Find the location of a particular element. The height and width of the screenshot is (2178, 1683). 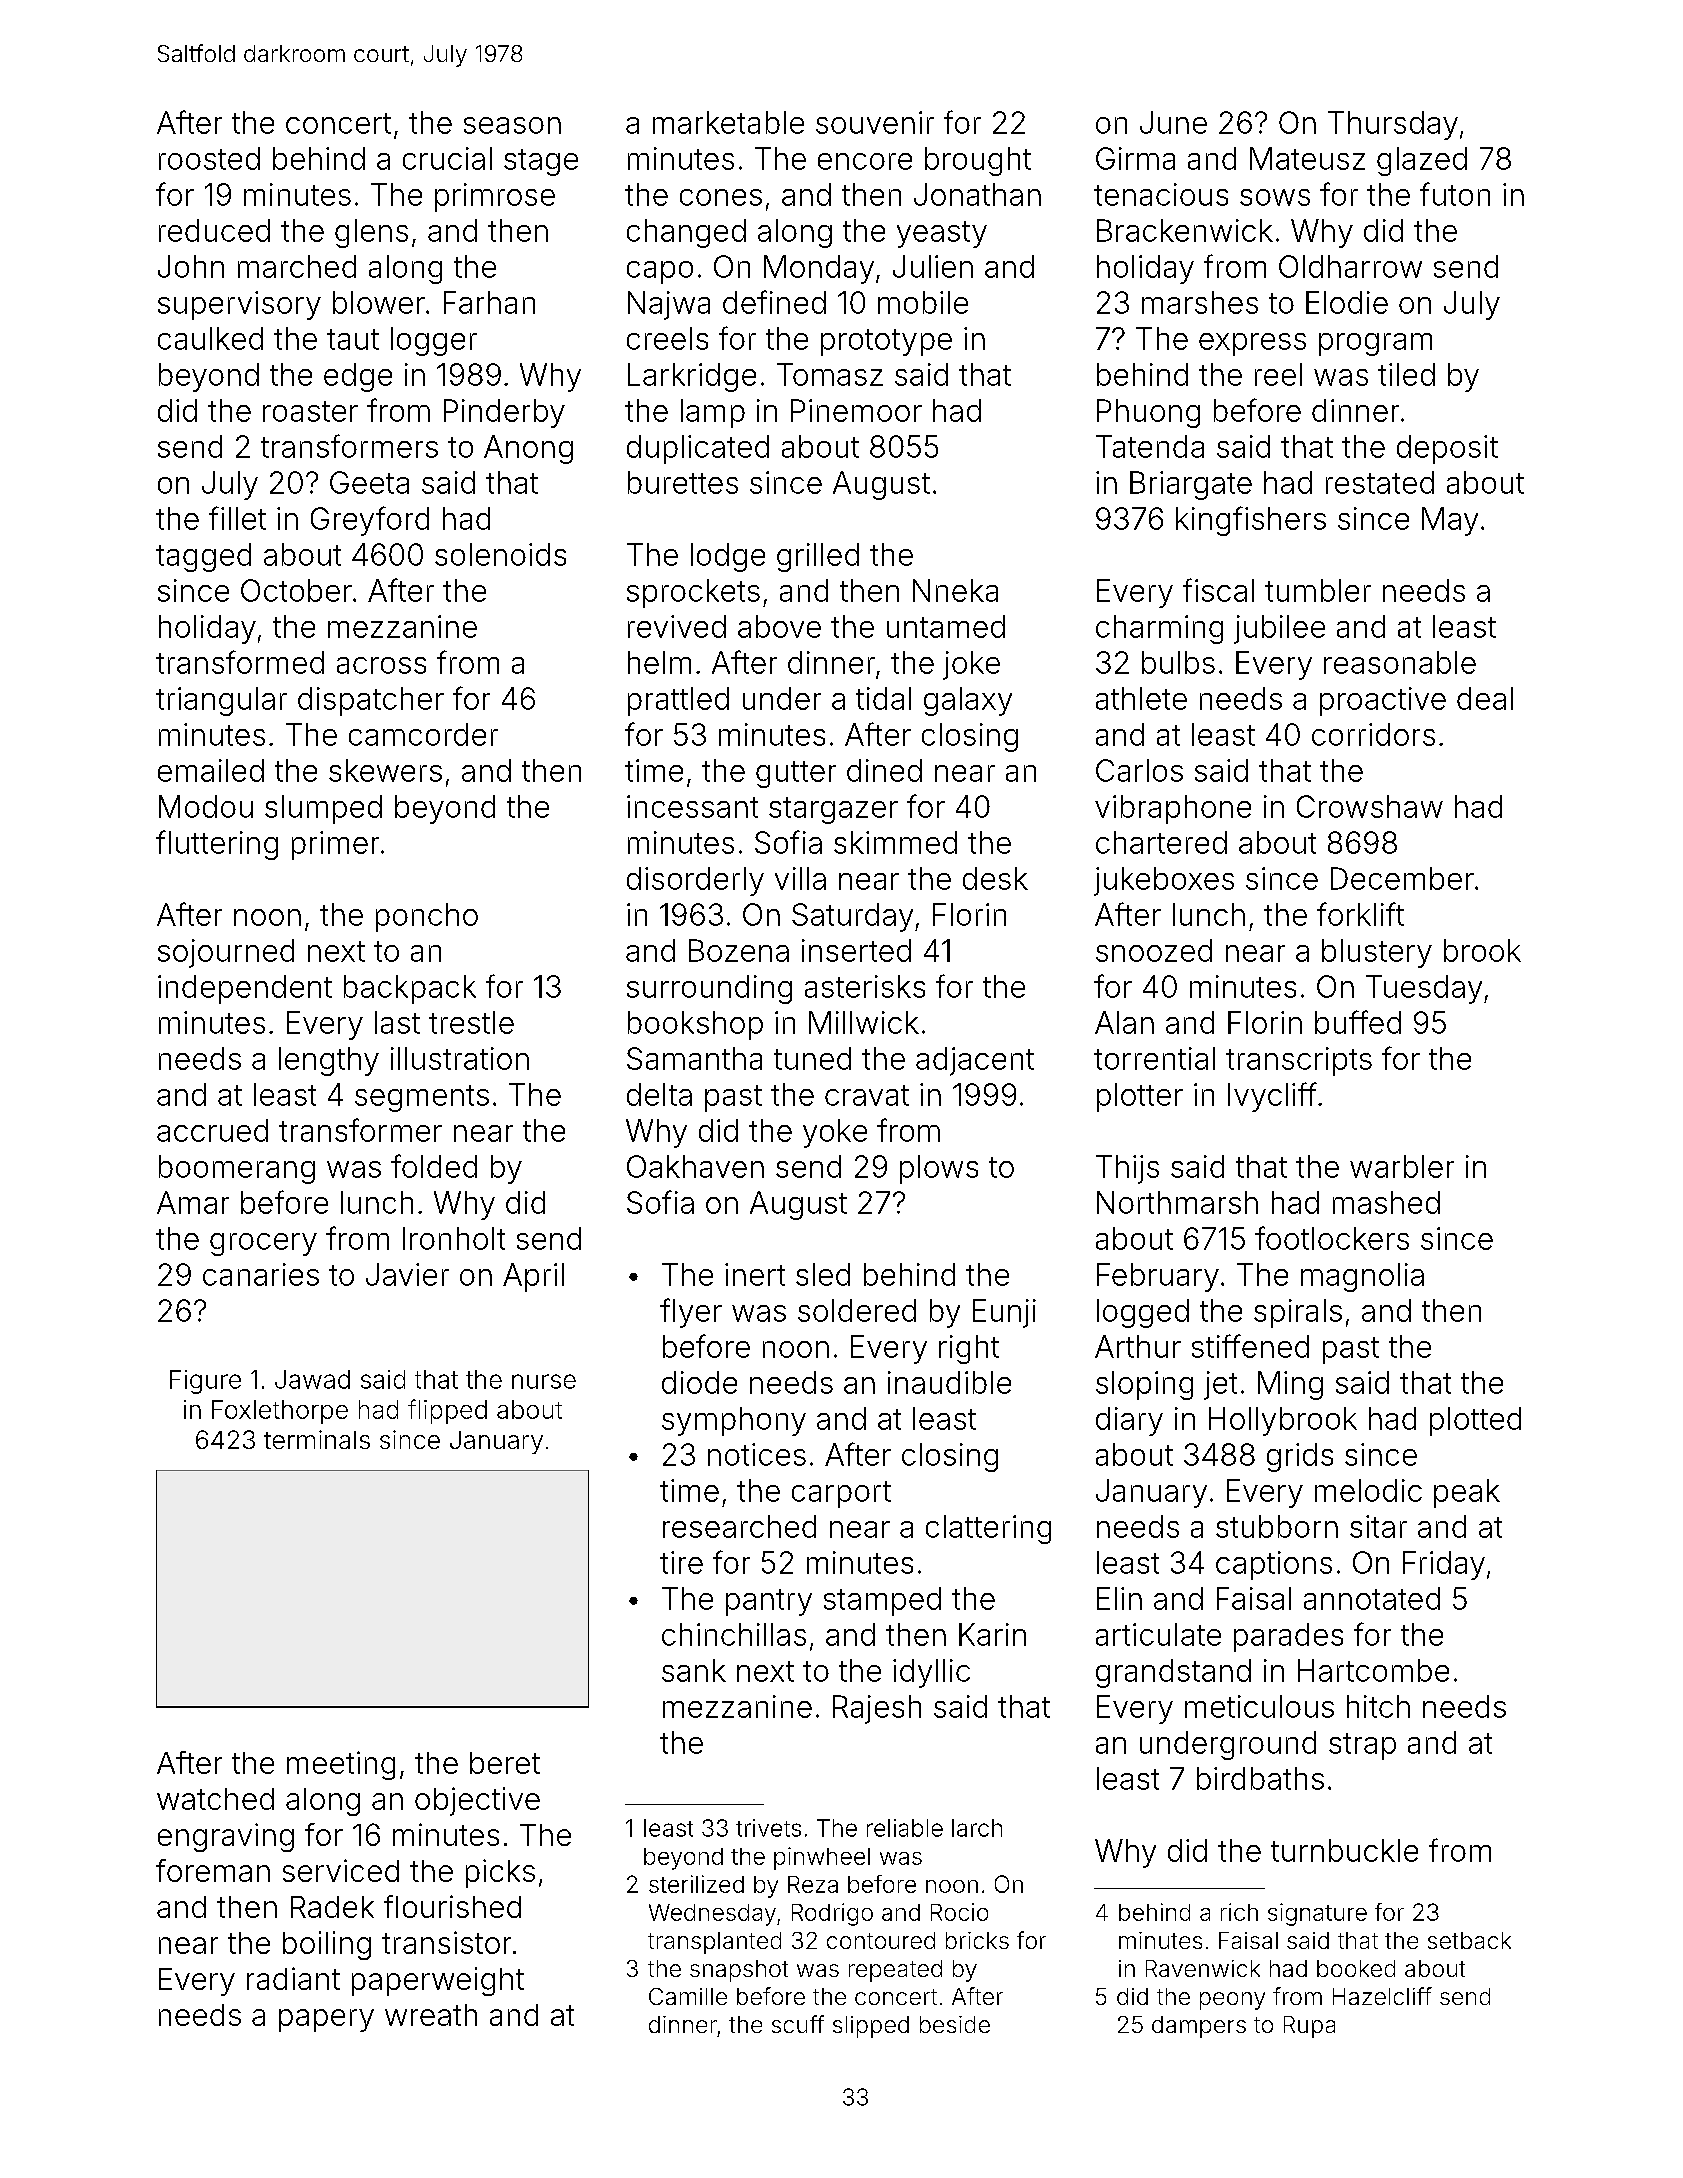

papery is located at coordinates (326, 2020).
